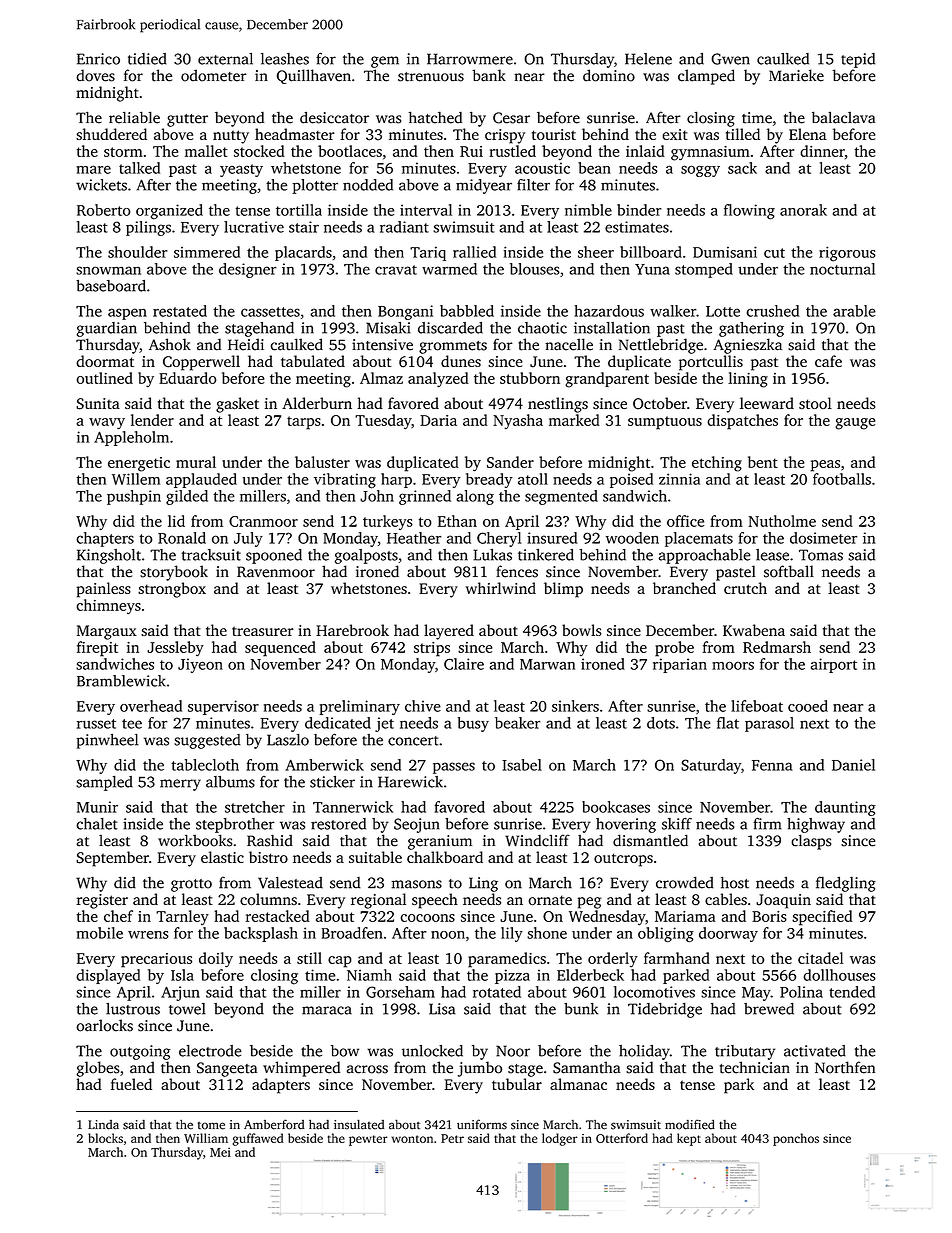  What do you see at coordinates (470, 59) in the screenshot?
I see `Harrowmere` at bounding box center [470, 59].
